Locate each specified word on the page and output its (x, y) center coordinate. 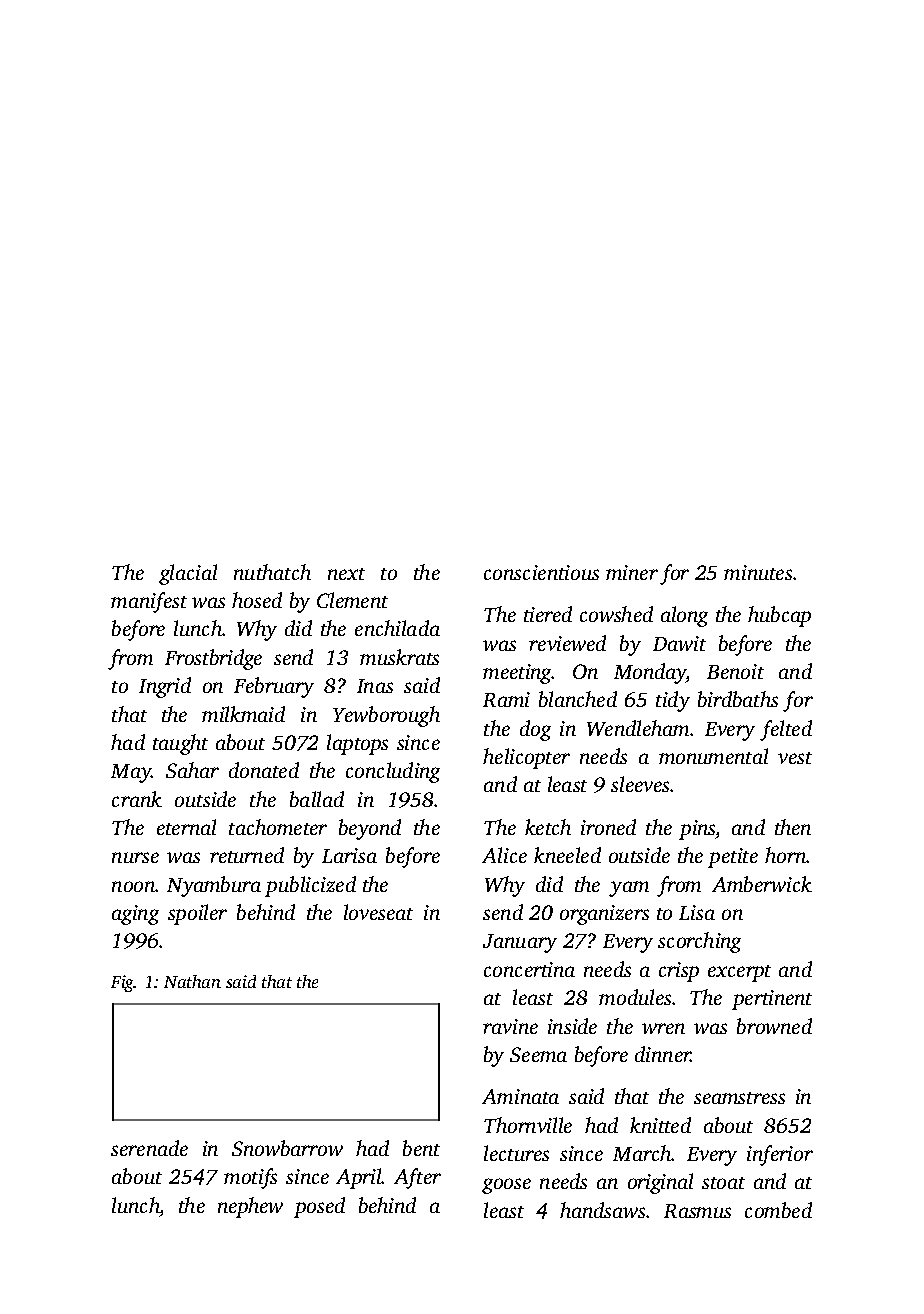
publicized (310, 886)
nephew (250, 1207)
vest (795, 758)
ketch (548, 827)
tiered (548, 614)
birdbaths (738, 699)
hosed (257, 600)
